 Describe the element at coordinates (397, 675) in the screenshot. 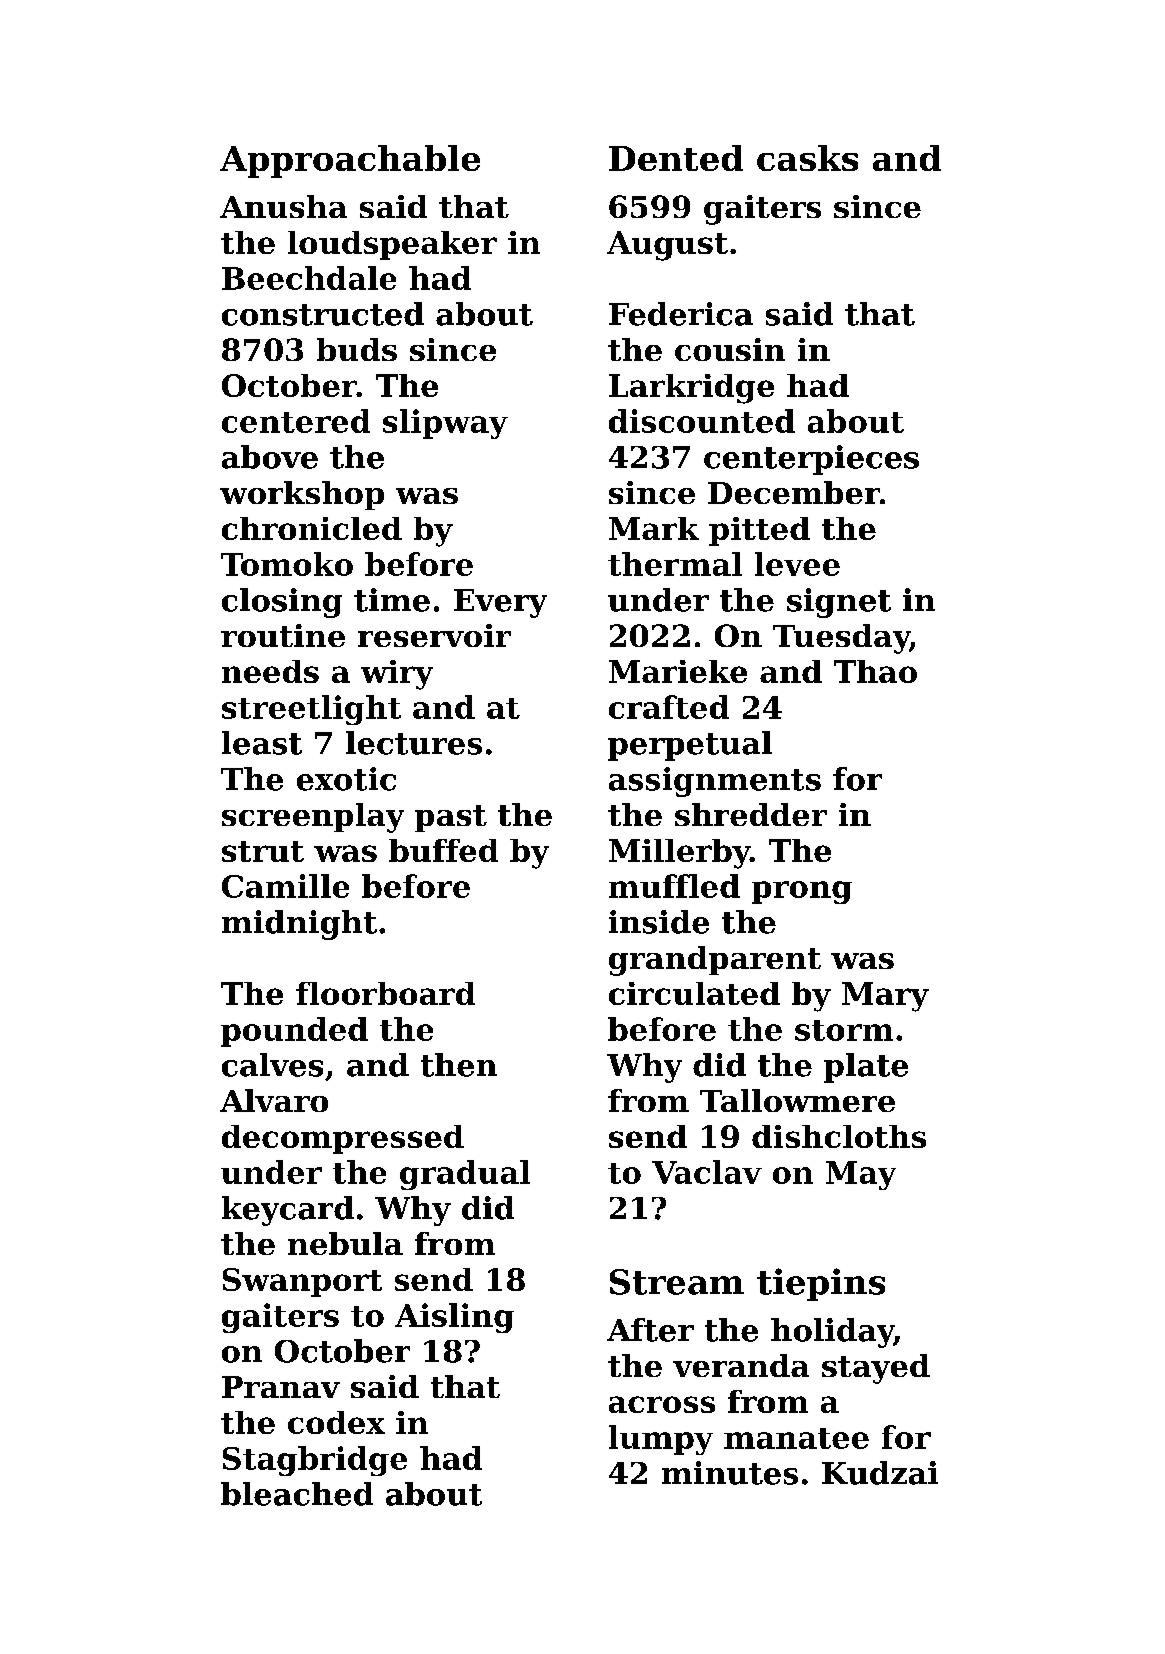

I see `wiry` at that location.
